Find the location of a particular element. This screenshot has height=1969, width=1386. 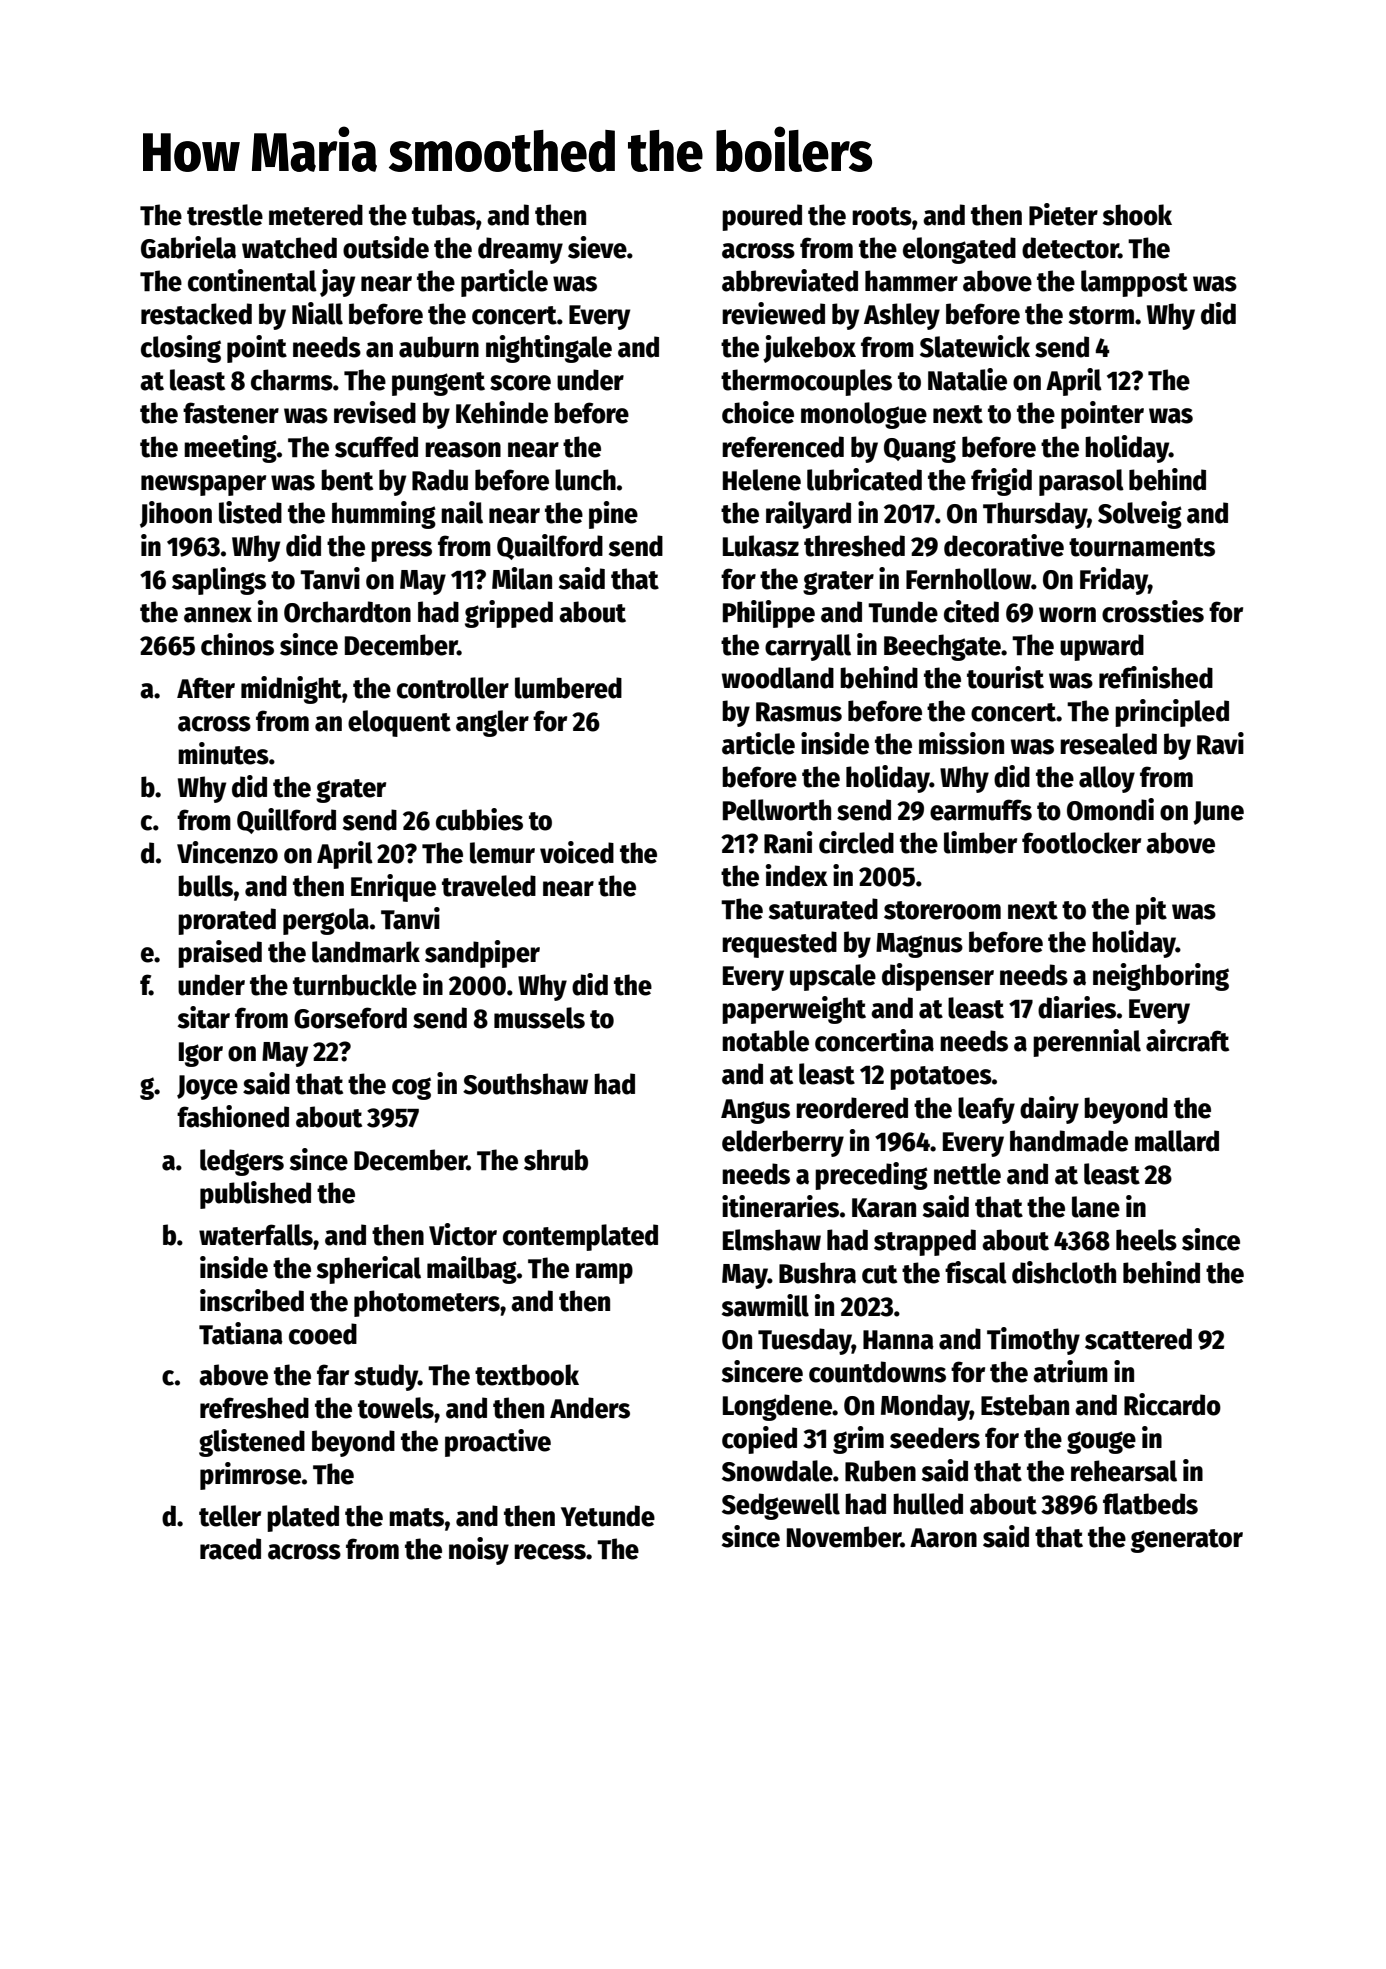

potatoes is located at coordinates (941, 1078).
